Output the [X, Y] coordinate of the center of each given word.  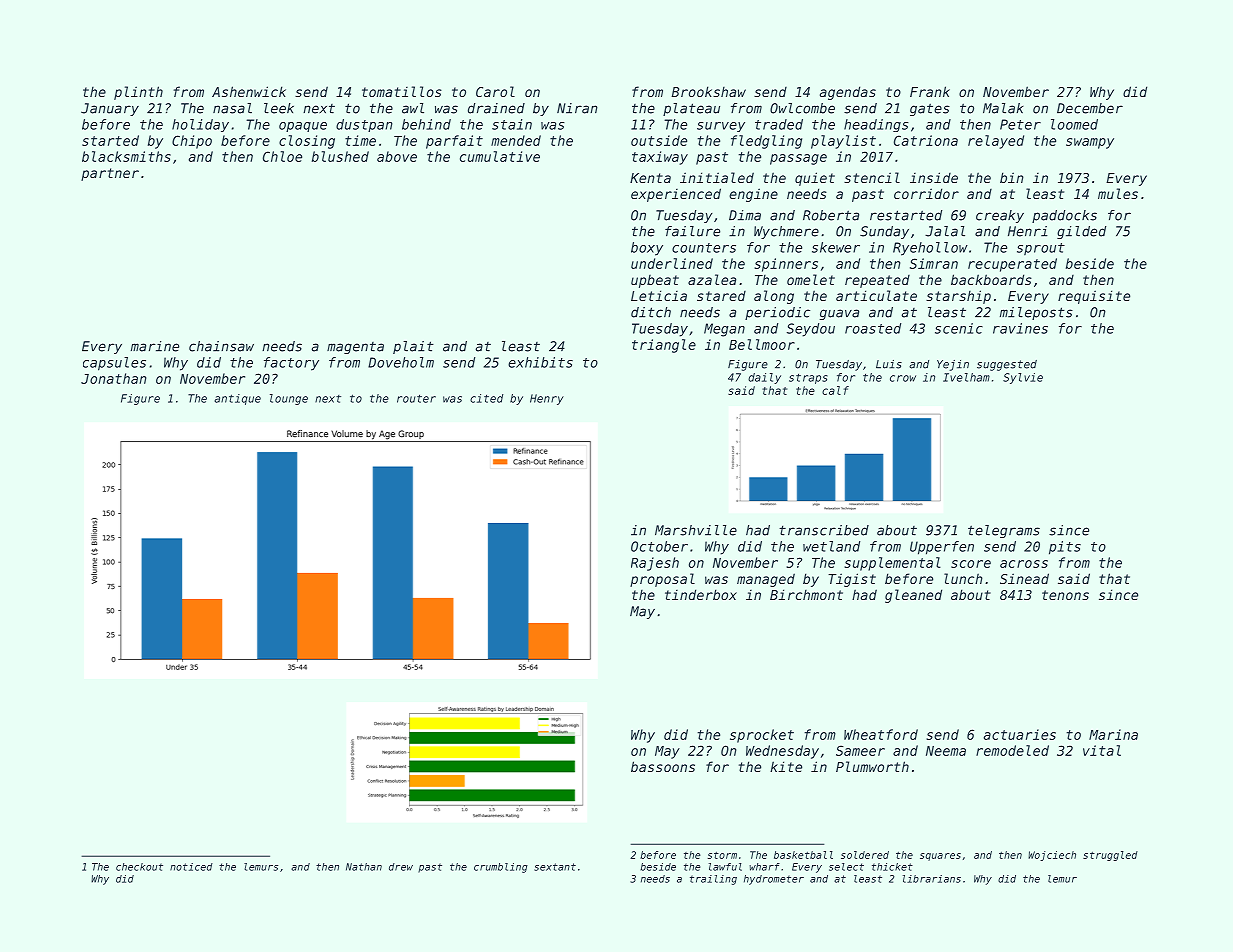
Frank [930, 91]
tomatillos [402, 91]
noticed [191, 867]
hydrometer [774, 880]
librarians [932, 879]
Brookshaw [708, 91]
